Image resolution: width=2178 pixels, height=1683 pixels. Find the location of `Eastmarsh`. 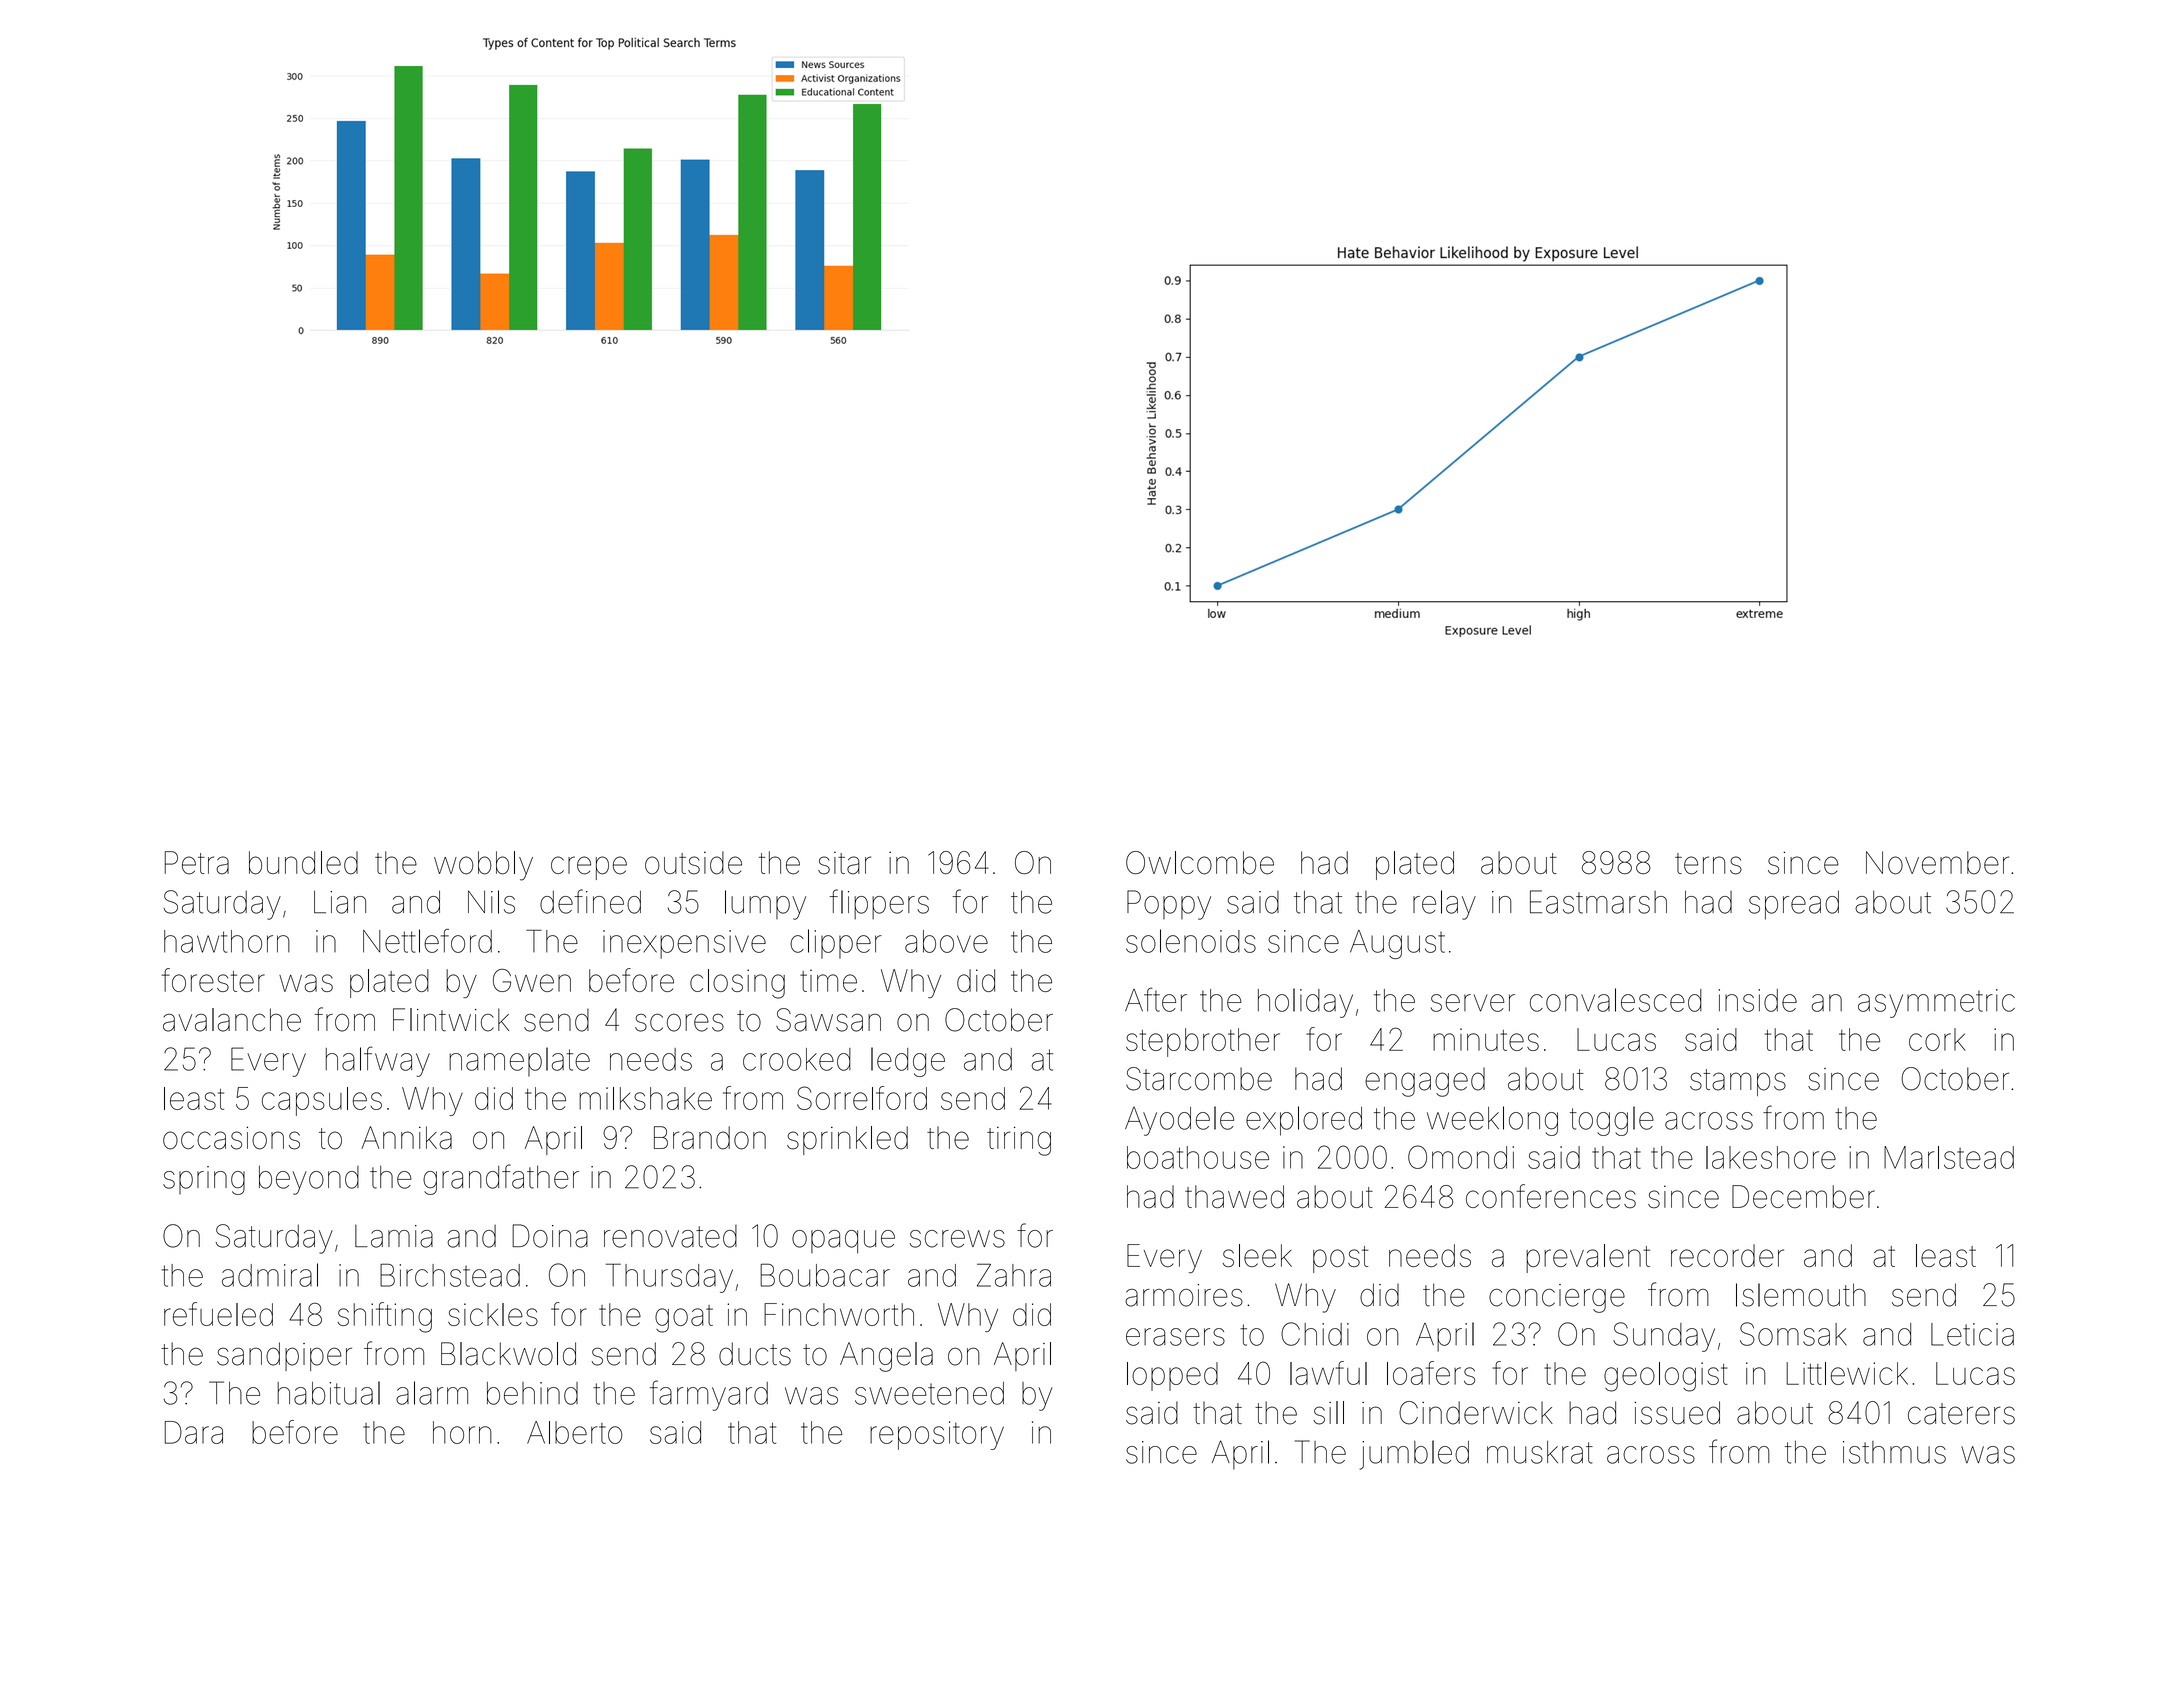

Eastmarsh is located at coordinates (1598, 902).
